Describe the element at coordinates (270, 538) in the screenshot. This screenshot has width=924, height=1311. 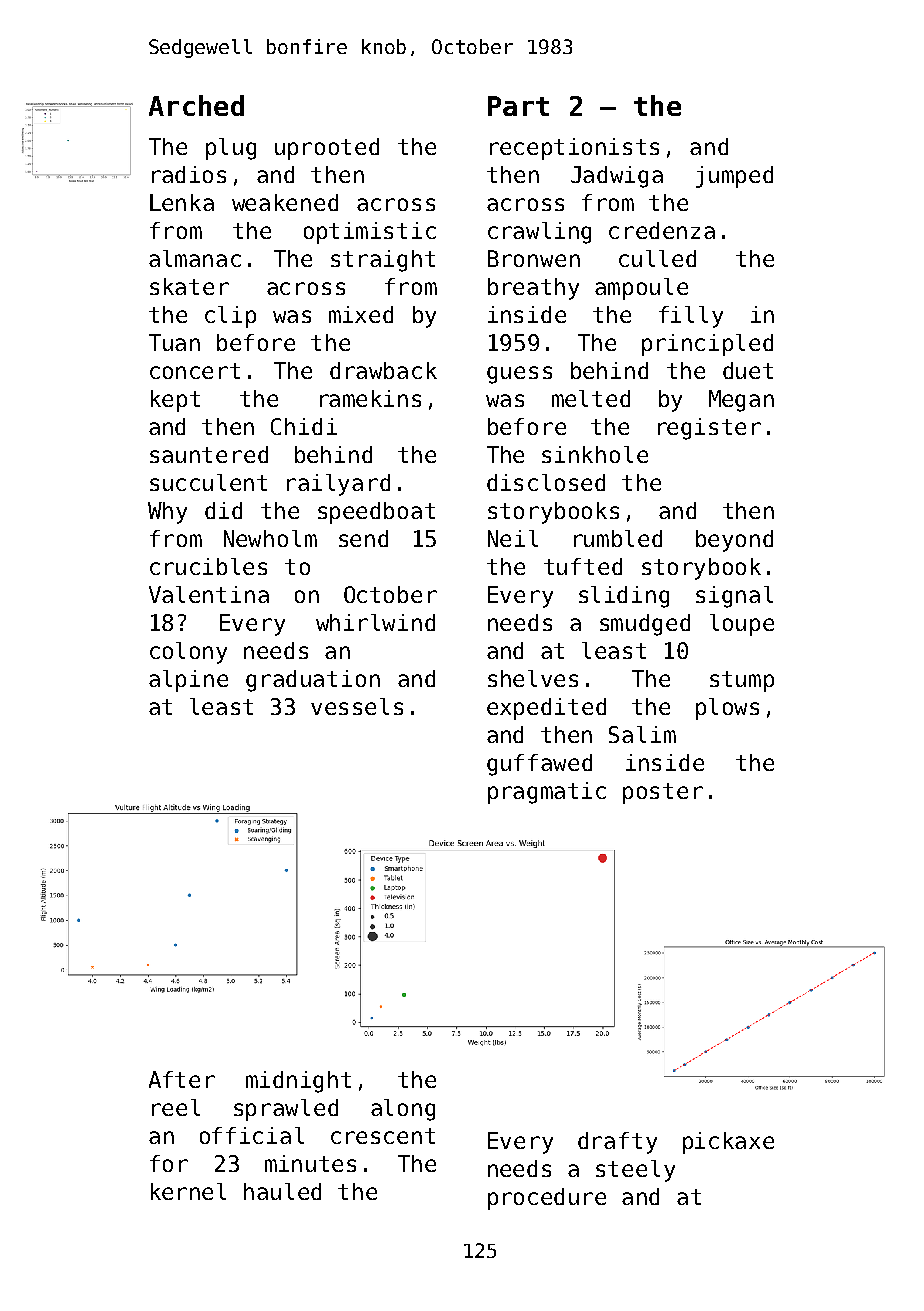
I see `Newholm` at that location.
